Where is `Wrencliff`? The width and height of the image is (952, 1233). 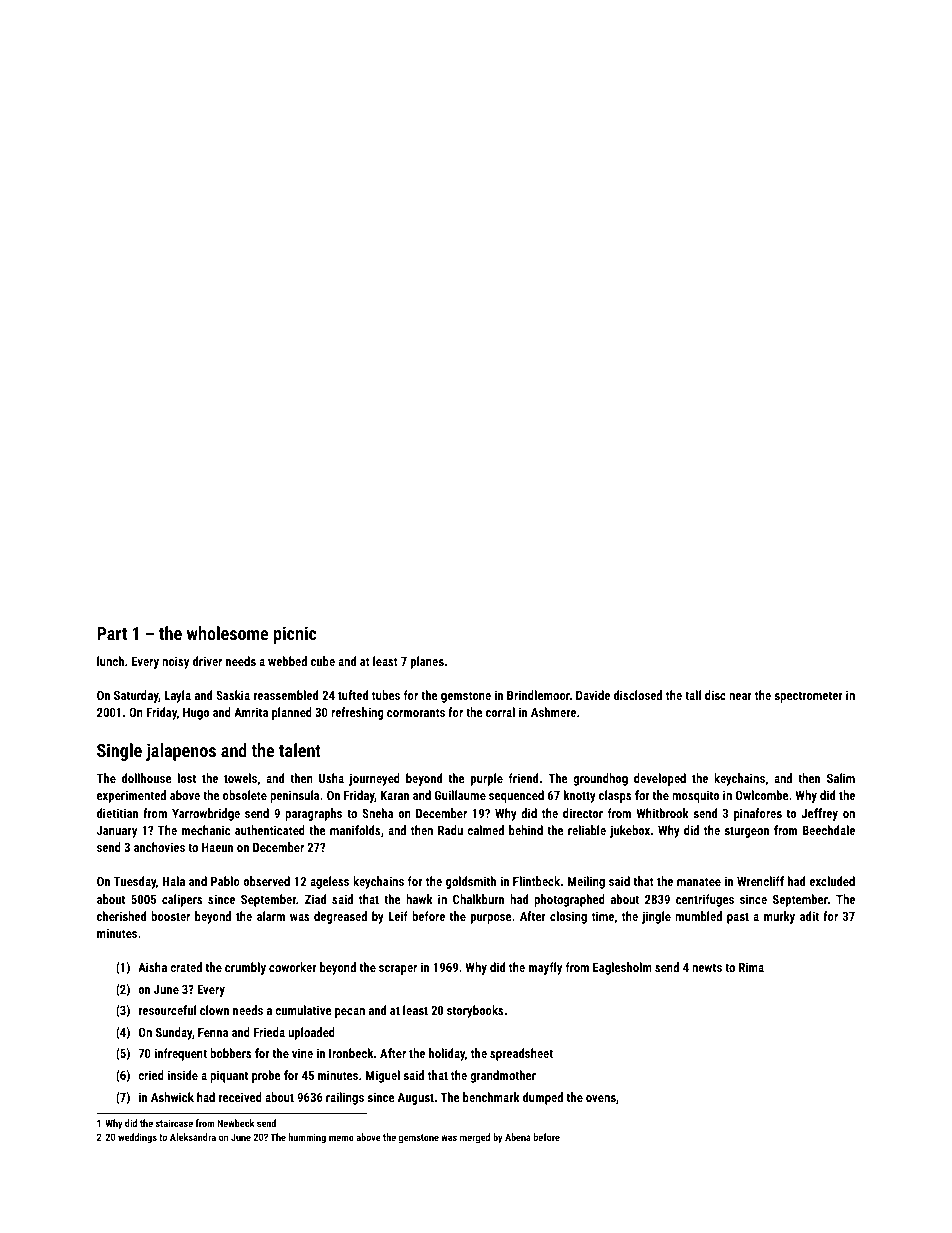 Wrencliff is located at coordinates (760, 881).
